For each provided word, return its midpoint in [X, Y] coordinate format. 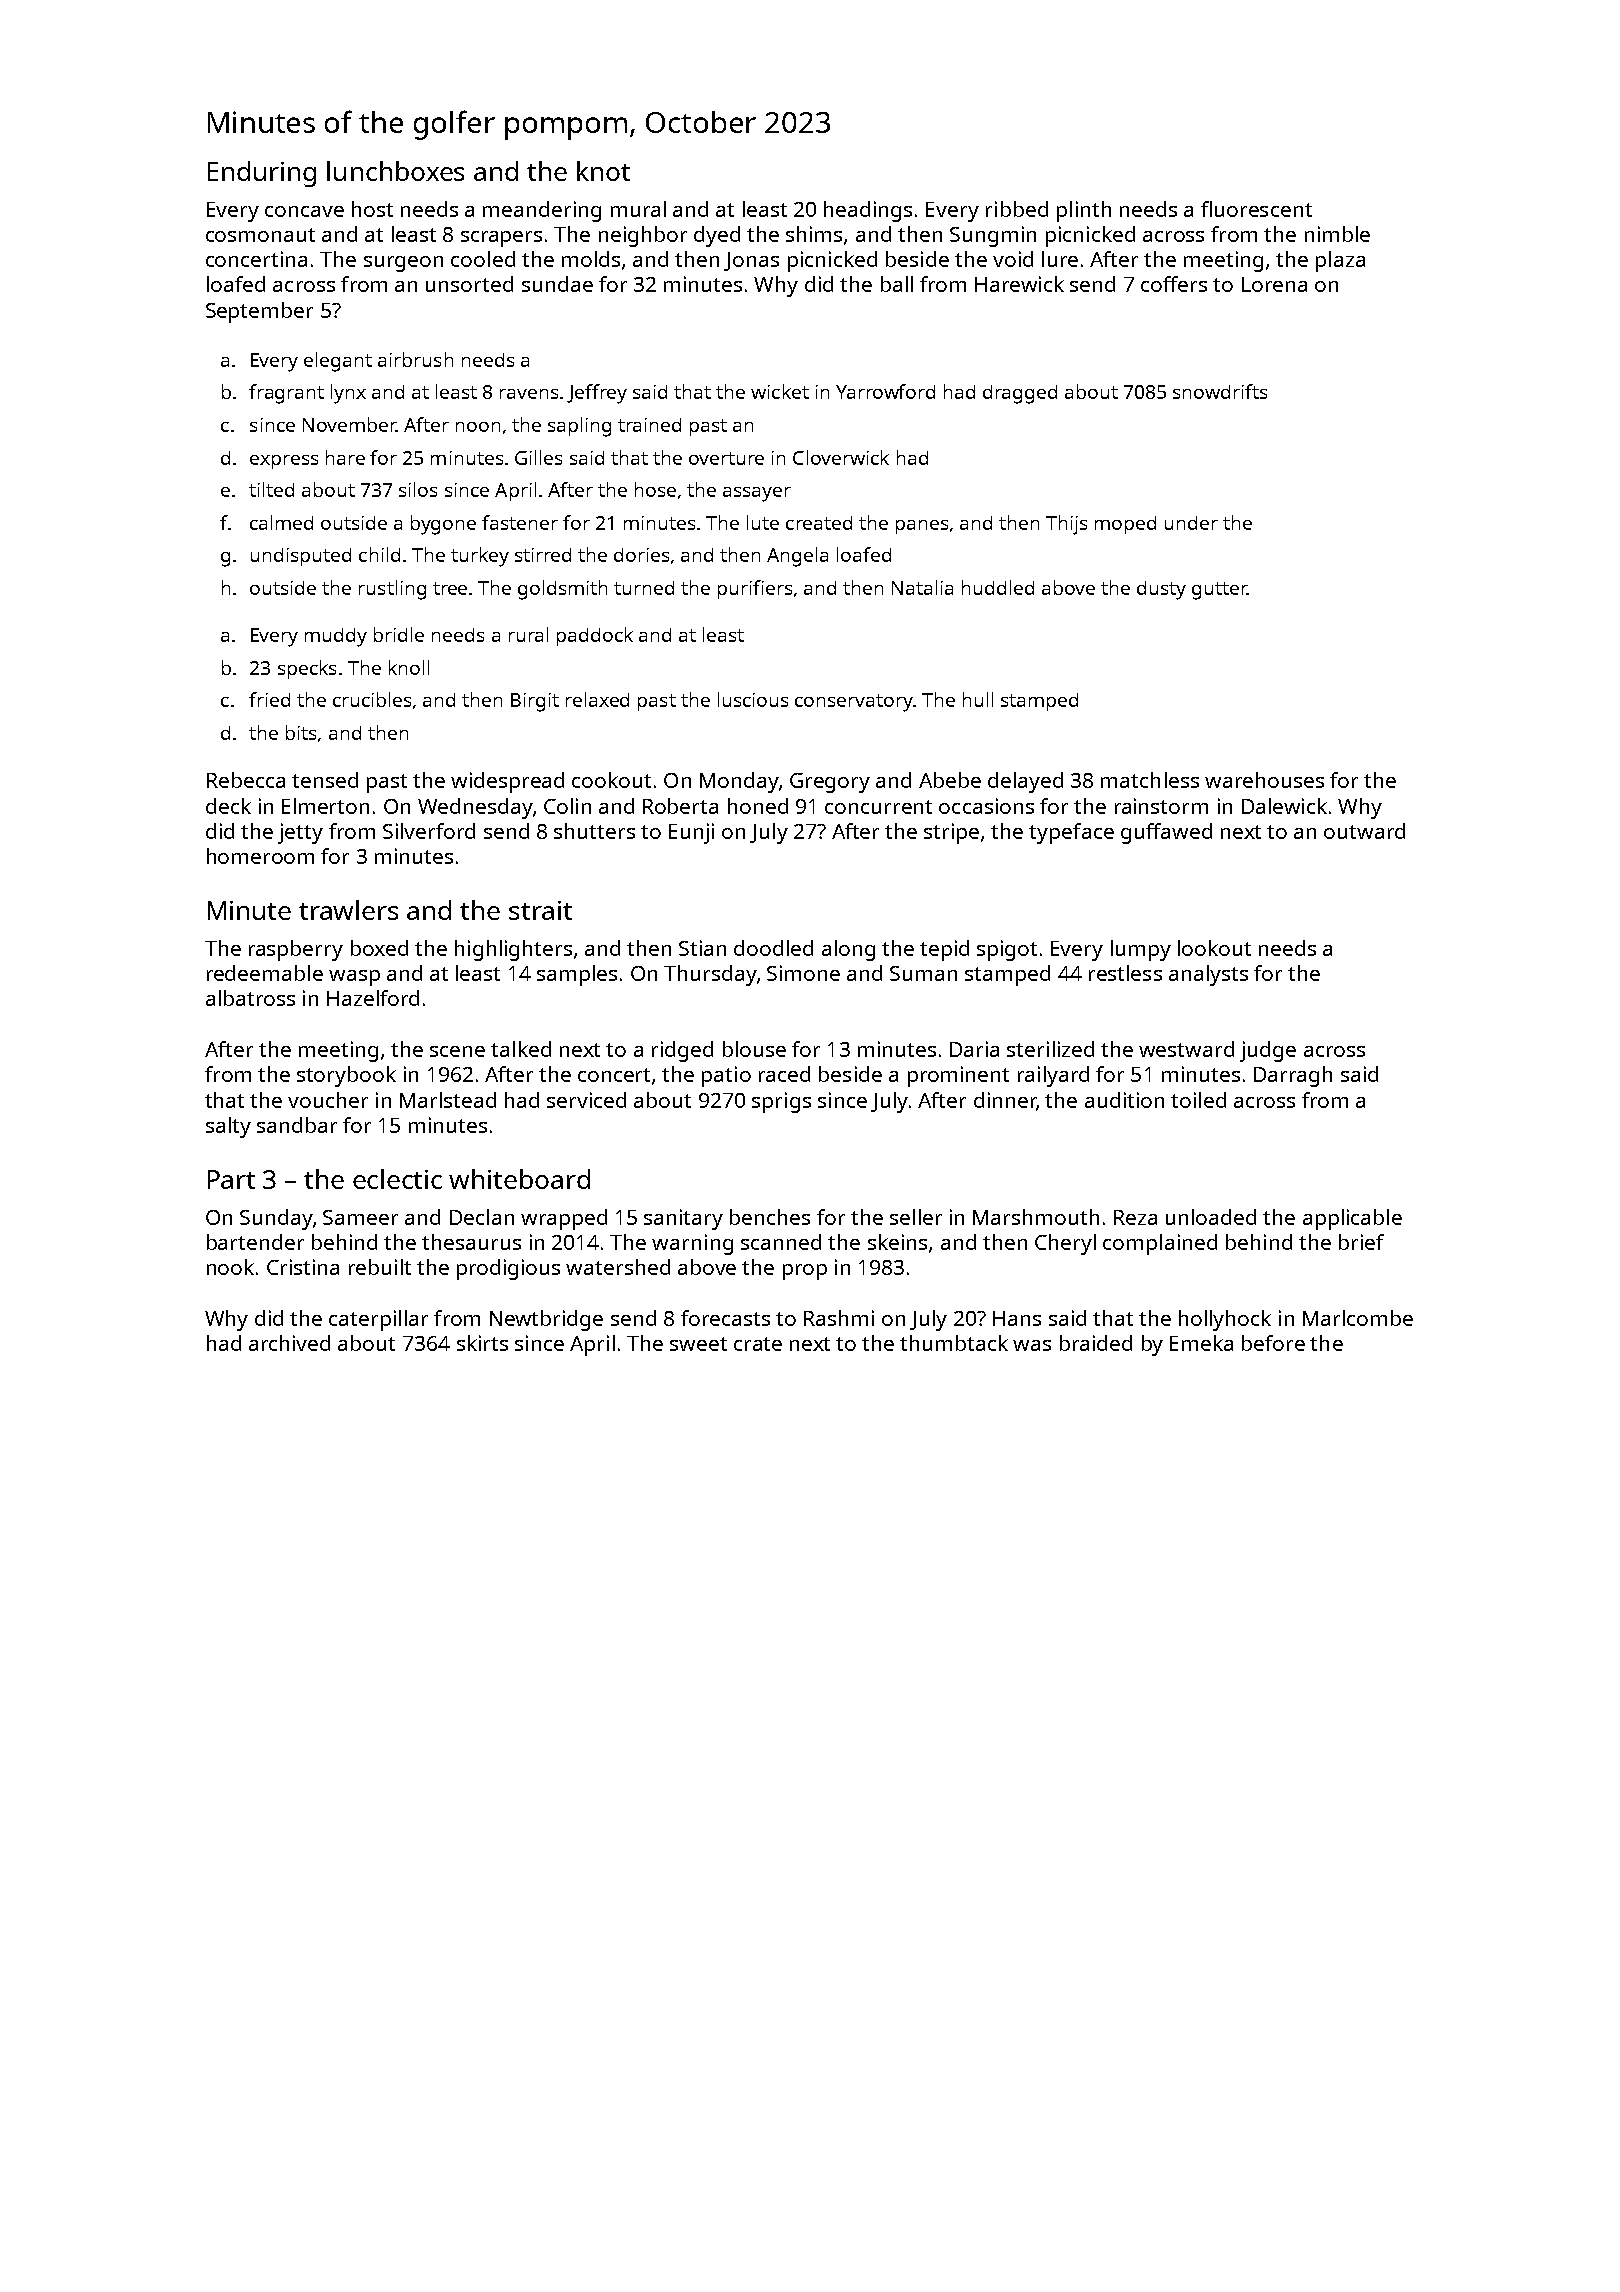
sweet [698, 1344]
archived [289, 1343]
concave [304, 211]
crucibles [372, 699]
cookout [611, 780]
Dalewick [1284, 806]
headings [868, 211]
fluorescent [1256, 209]
